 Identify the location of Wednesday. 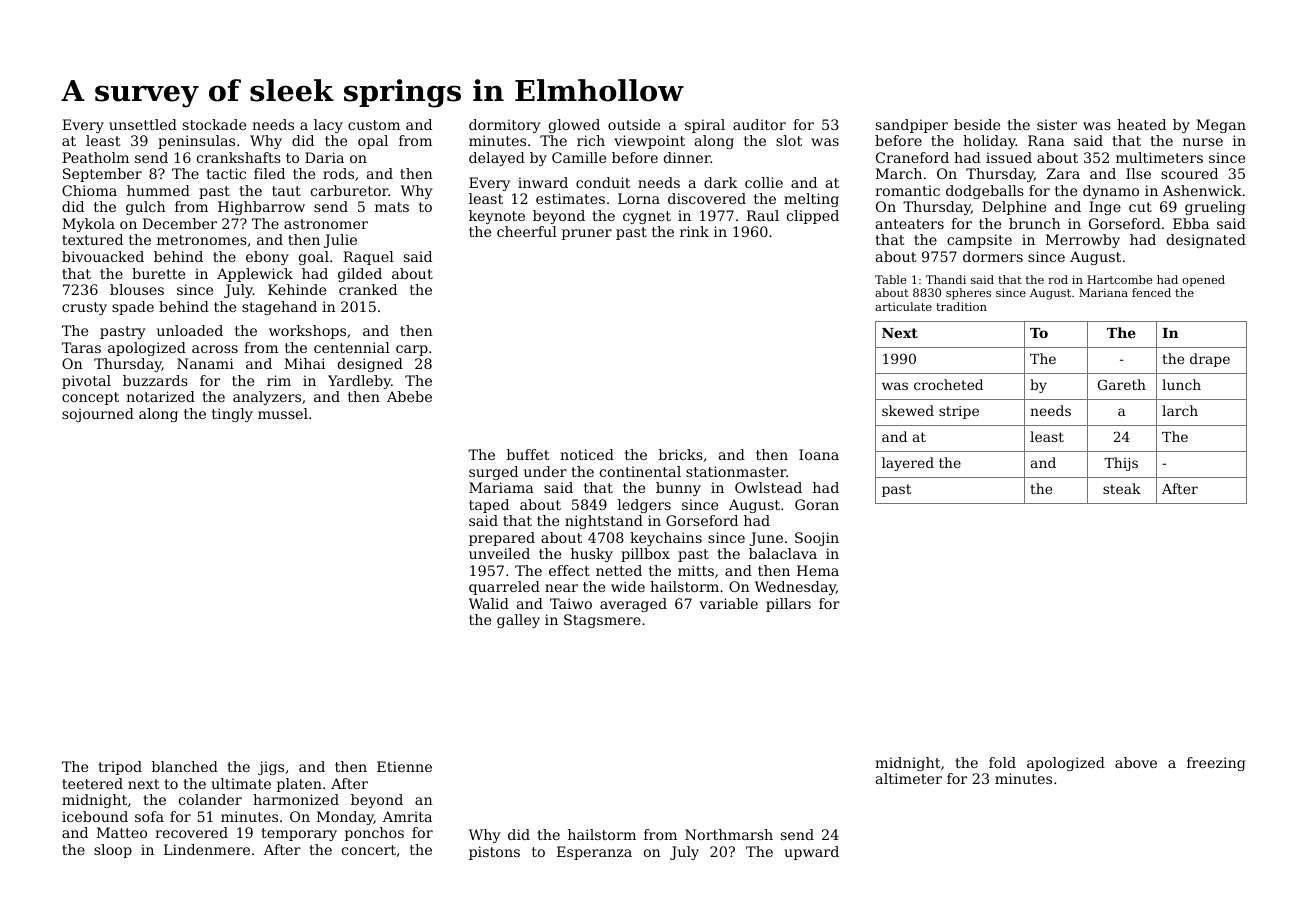
(795, 588).
